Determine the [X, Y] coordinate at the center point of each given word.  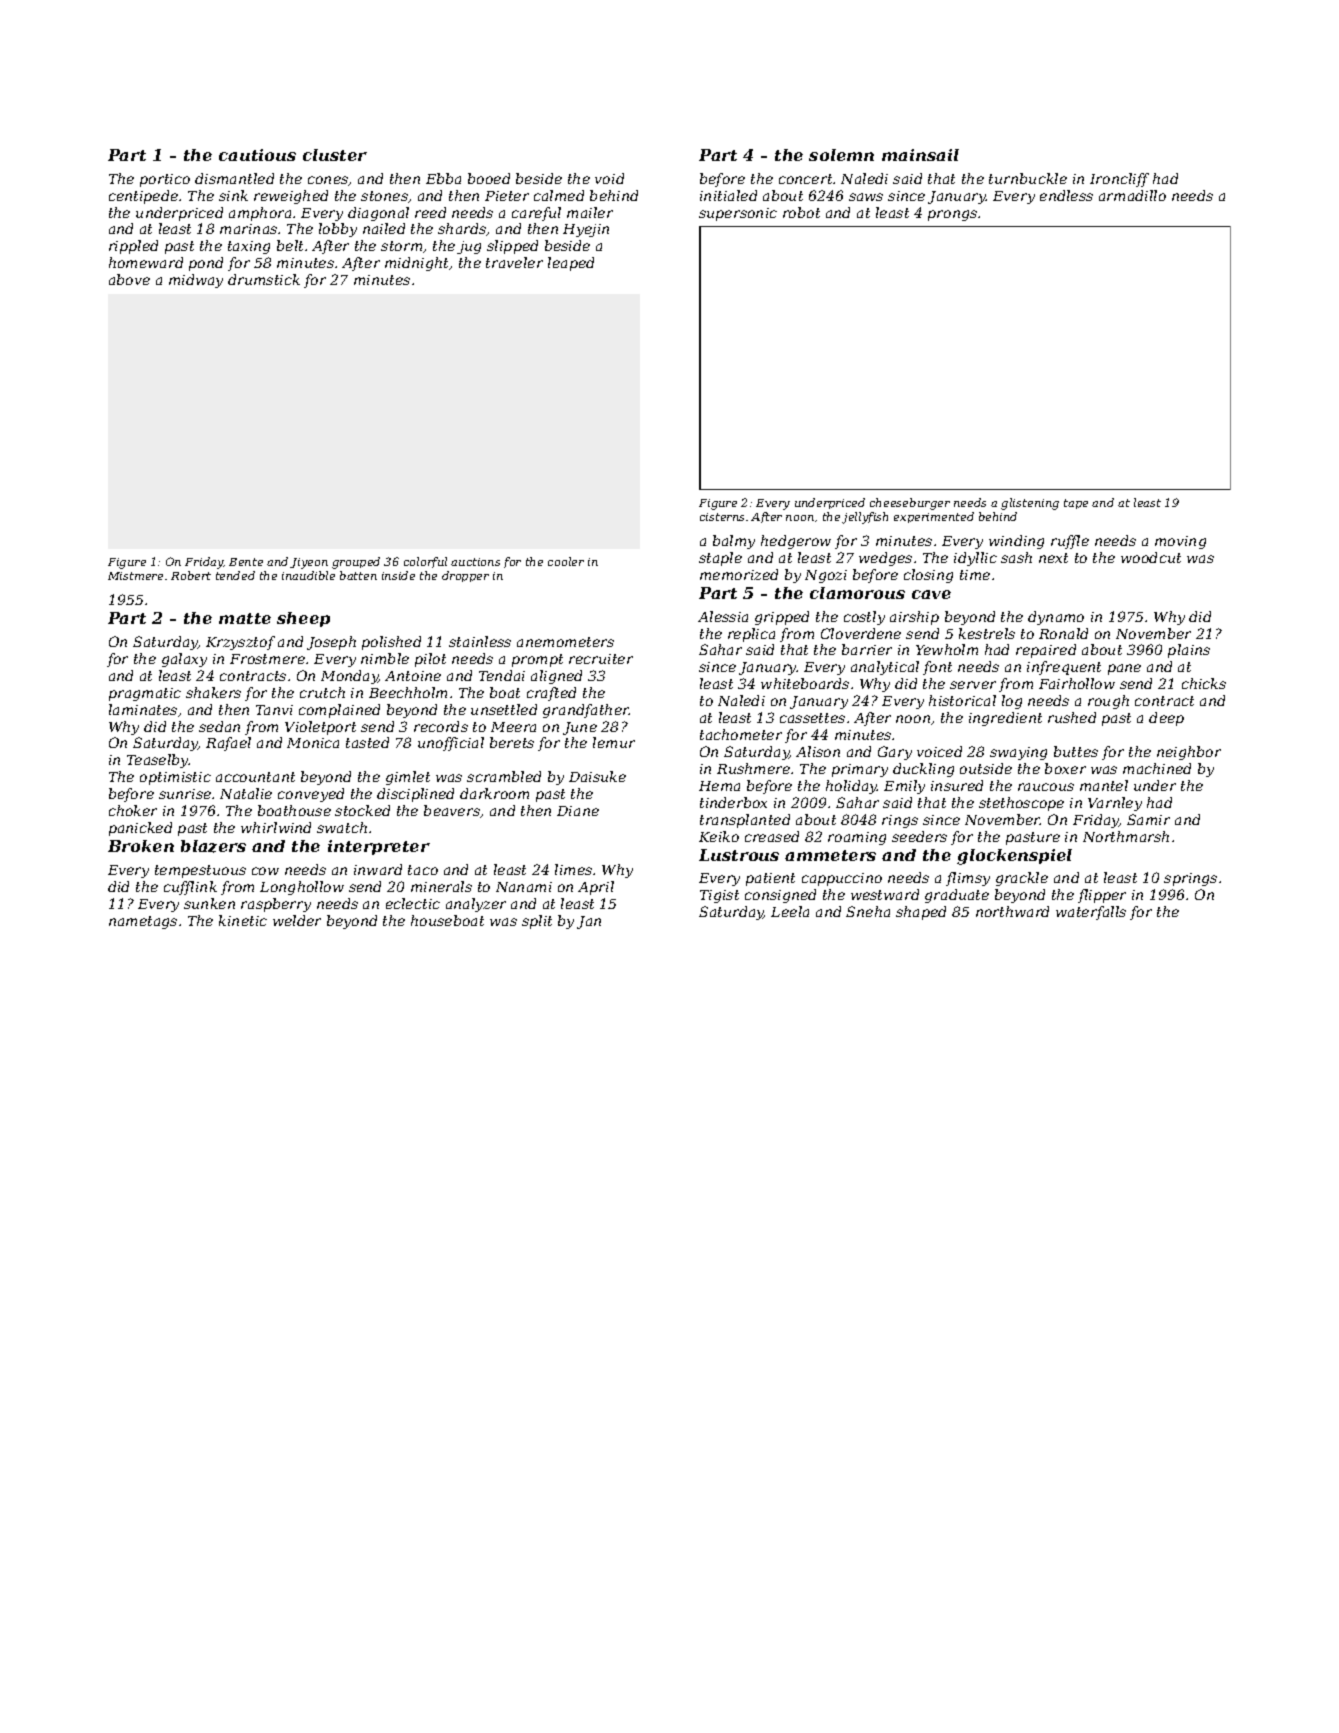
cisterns [722, 517]
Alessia [723, 616]
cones [328, 181]
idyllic [975, 559]
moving [1180, 542]
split [537, 922]
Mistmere [135, 576]
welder [297, 920]
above [129, 279]
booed [489, 178]
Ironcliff [1119, 180]
